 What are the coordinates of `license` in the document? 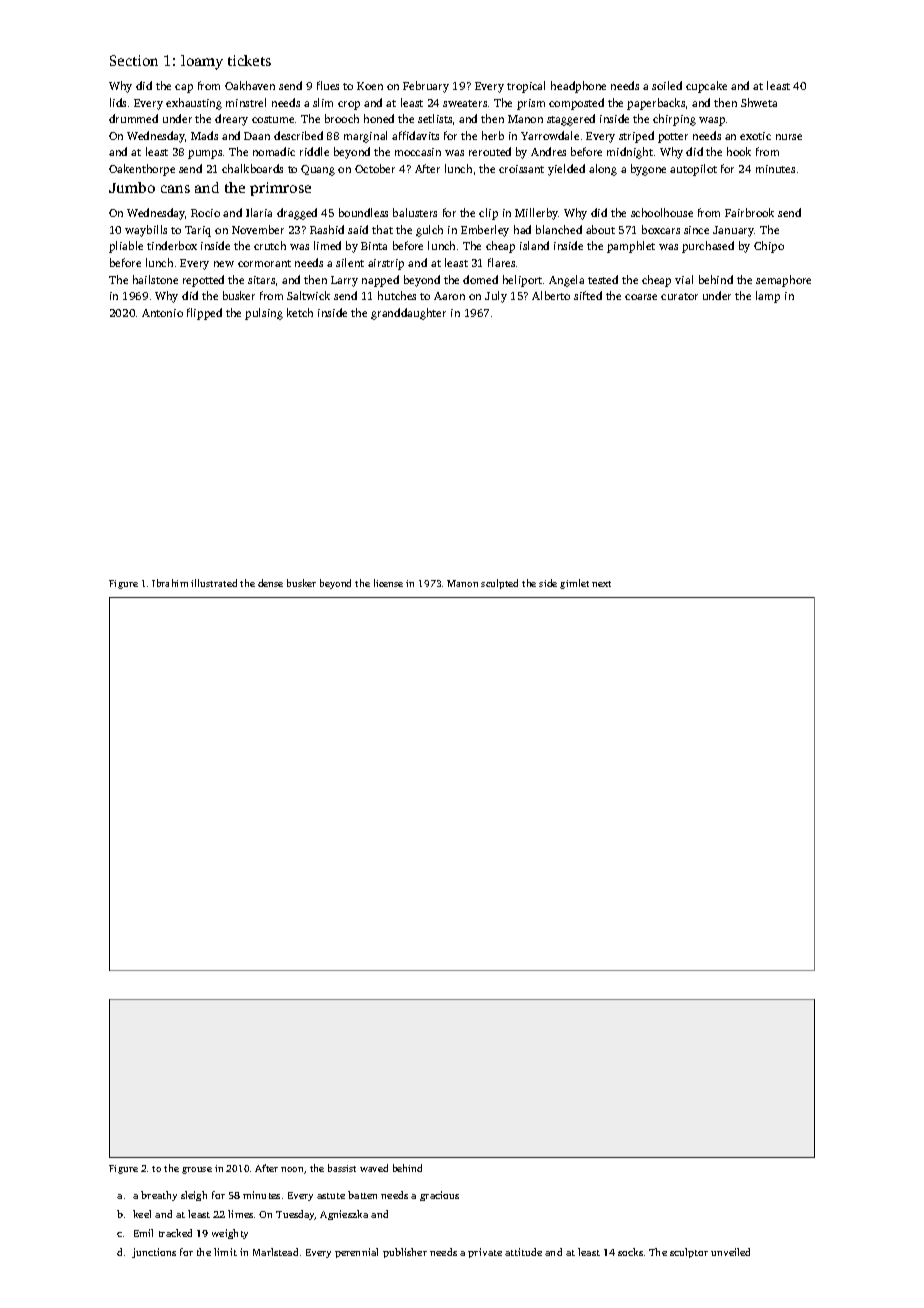 It's located at (388, 583).
